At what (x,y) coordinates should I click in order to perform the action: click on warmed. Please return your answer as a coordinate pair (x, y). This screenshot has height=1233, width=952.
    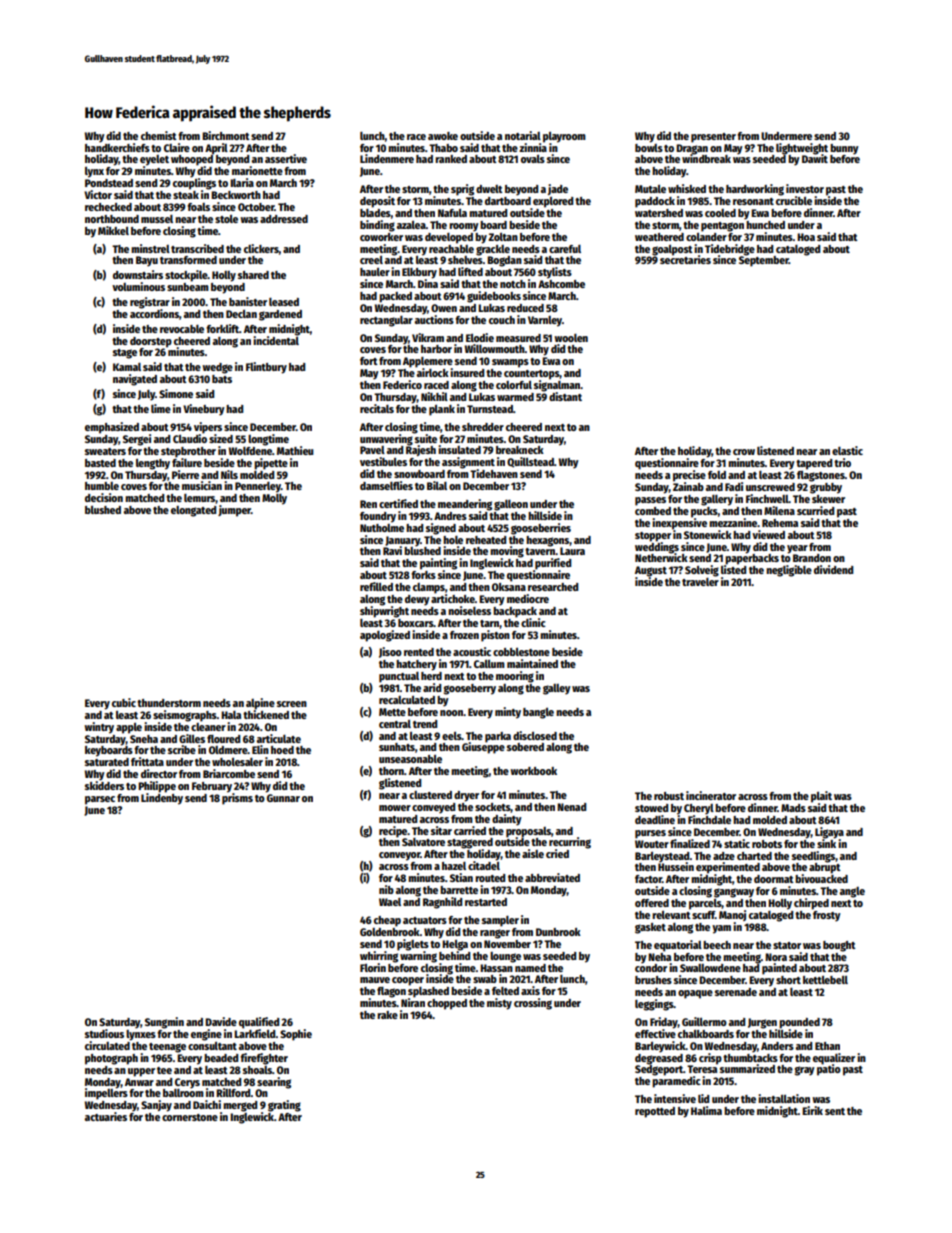
    Looking at the image, I should click on (515, 397).
